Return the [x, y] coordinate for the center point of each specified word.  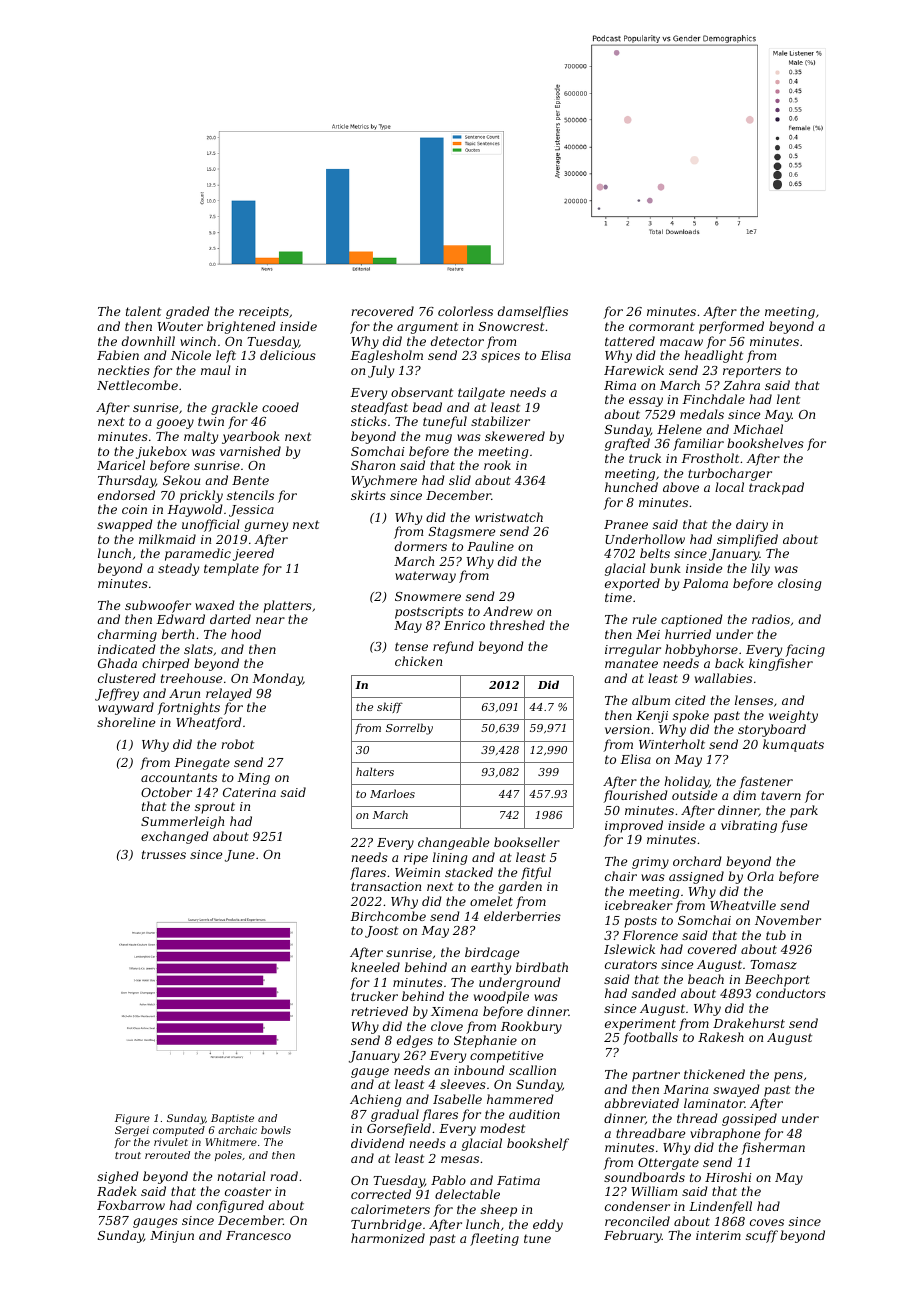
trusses [164, 854]
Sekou [181, 480]
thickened [714, 1074]
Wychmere [384, 481]
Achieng [375, 1100]
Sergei [132, 1131]
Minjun [172, 1237]
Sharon [373, 465]
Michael [758, 429]
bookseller [527, 842]
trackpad [776, 488]
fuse [794, 826]
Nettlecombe [137, 385]
